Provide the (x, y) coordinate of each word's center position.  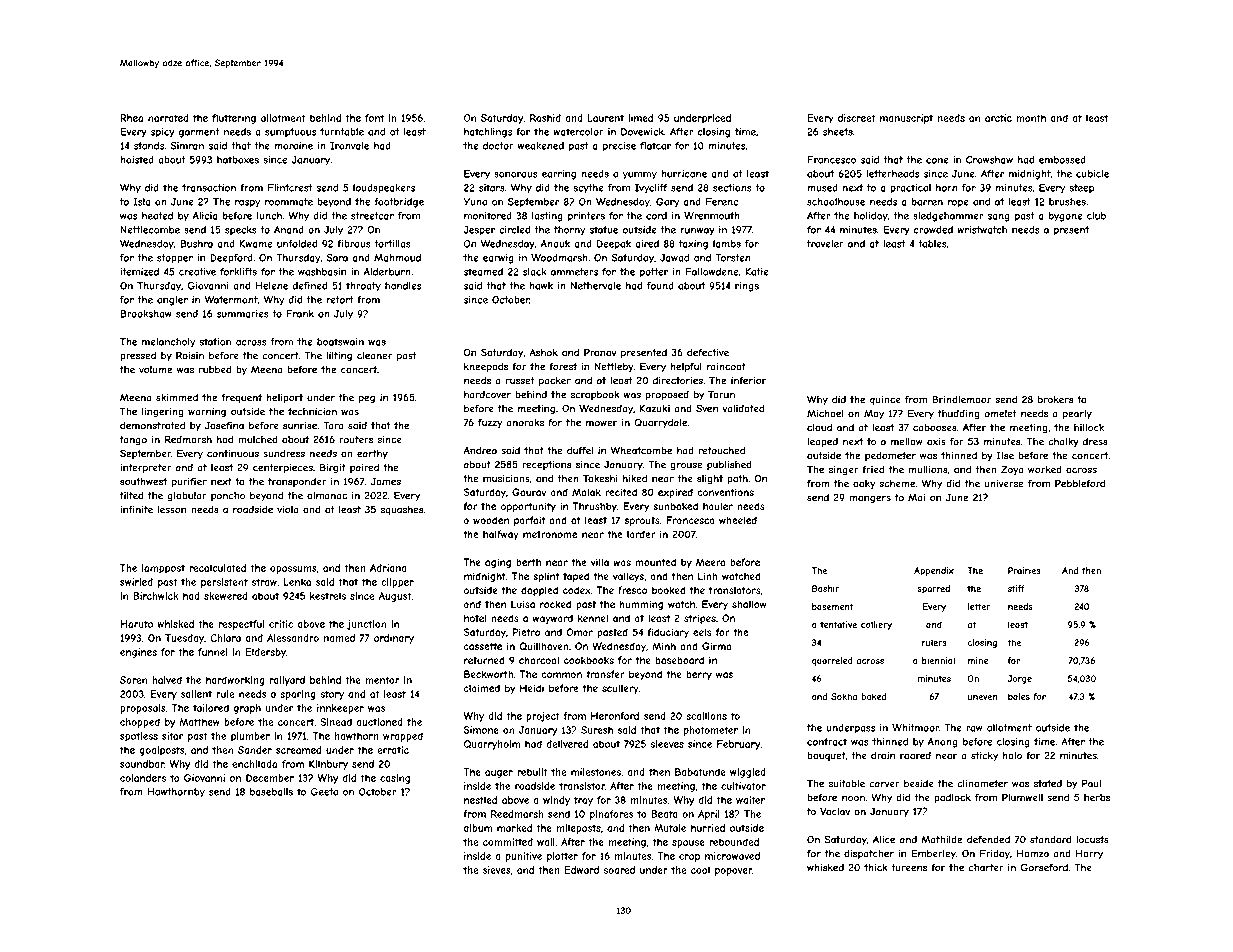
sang (999, 218)
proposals (143, 709)
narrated (168, 118)
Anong (942, 743)
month (1031, 118)
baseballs (271, 792)
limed (640, 118)
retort (340, 300)
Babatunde (700, 772)
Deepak (614, 245)
